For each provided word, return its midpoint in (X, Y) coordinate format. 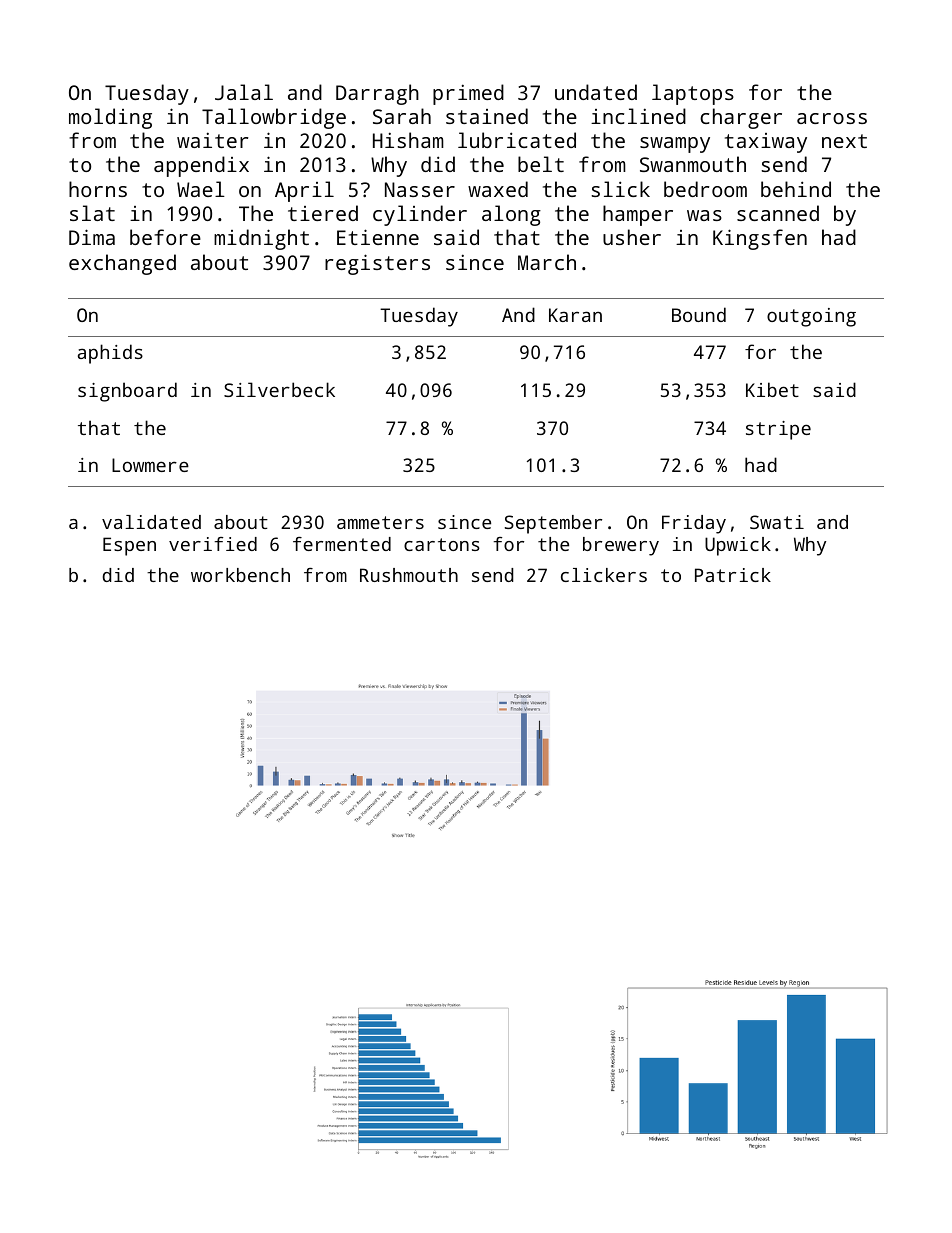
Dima (92, 237)
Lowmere (150, 465)
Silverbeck (279, 389)
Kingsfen (760, 239)
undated (596, 92)
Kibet (772, 389)
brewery (621, 546)
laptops (693, 94)
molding (110, 118)
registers (377, 264)
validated (151, 522)
